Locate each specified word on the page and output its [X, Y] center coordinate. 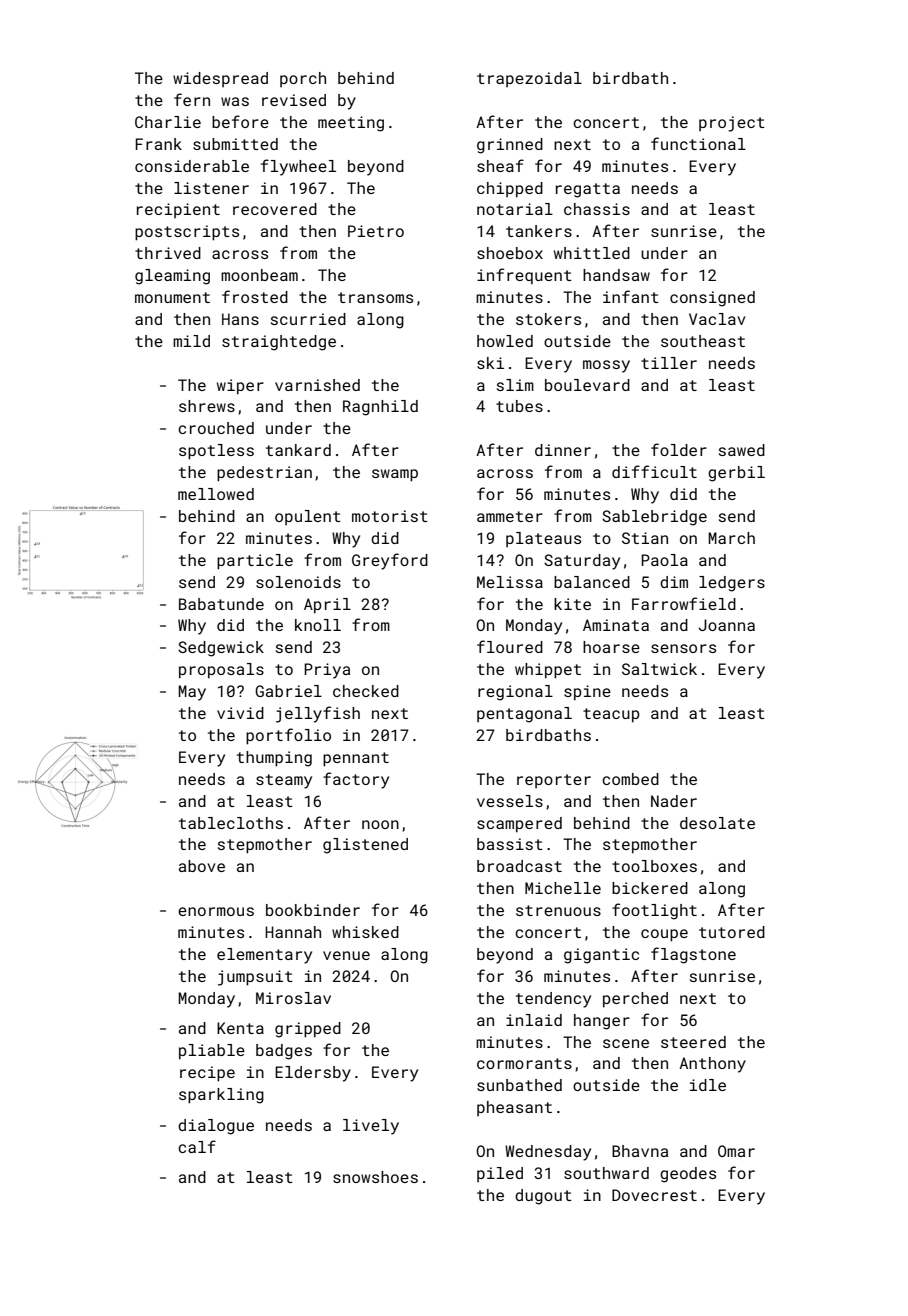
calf [197, 1146]
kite [572, 604]
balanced [592, 582]
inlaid [534, 1020]
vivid [240, 713]
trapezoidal [529, 79]
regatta [588, 190]
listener [211, 188]
